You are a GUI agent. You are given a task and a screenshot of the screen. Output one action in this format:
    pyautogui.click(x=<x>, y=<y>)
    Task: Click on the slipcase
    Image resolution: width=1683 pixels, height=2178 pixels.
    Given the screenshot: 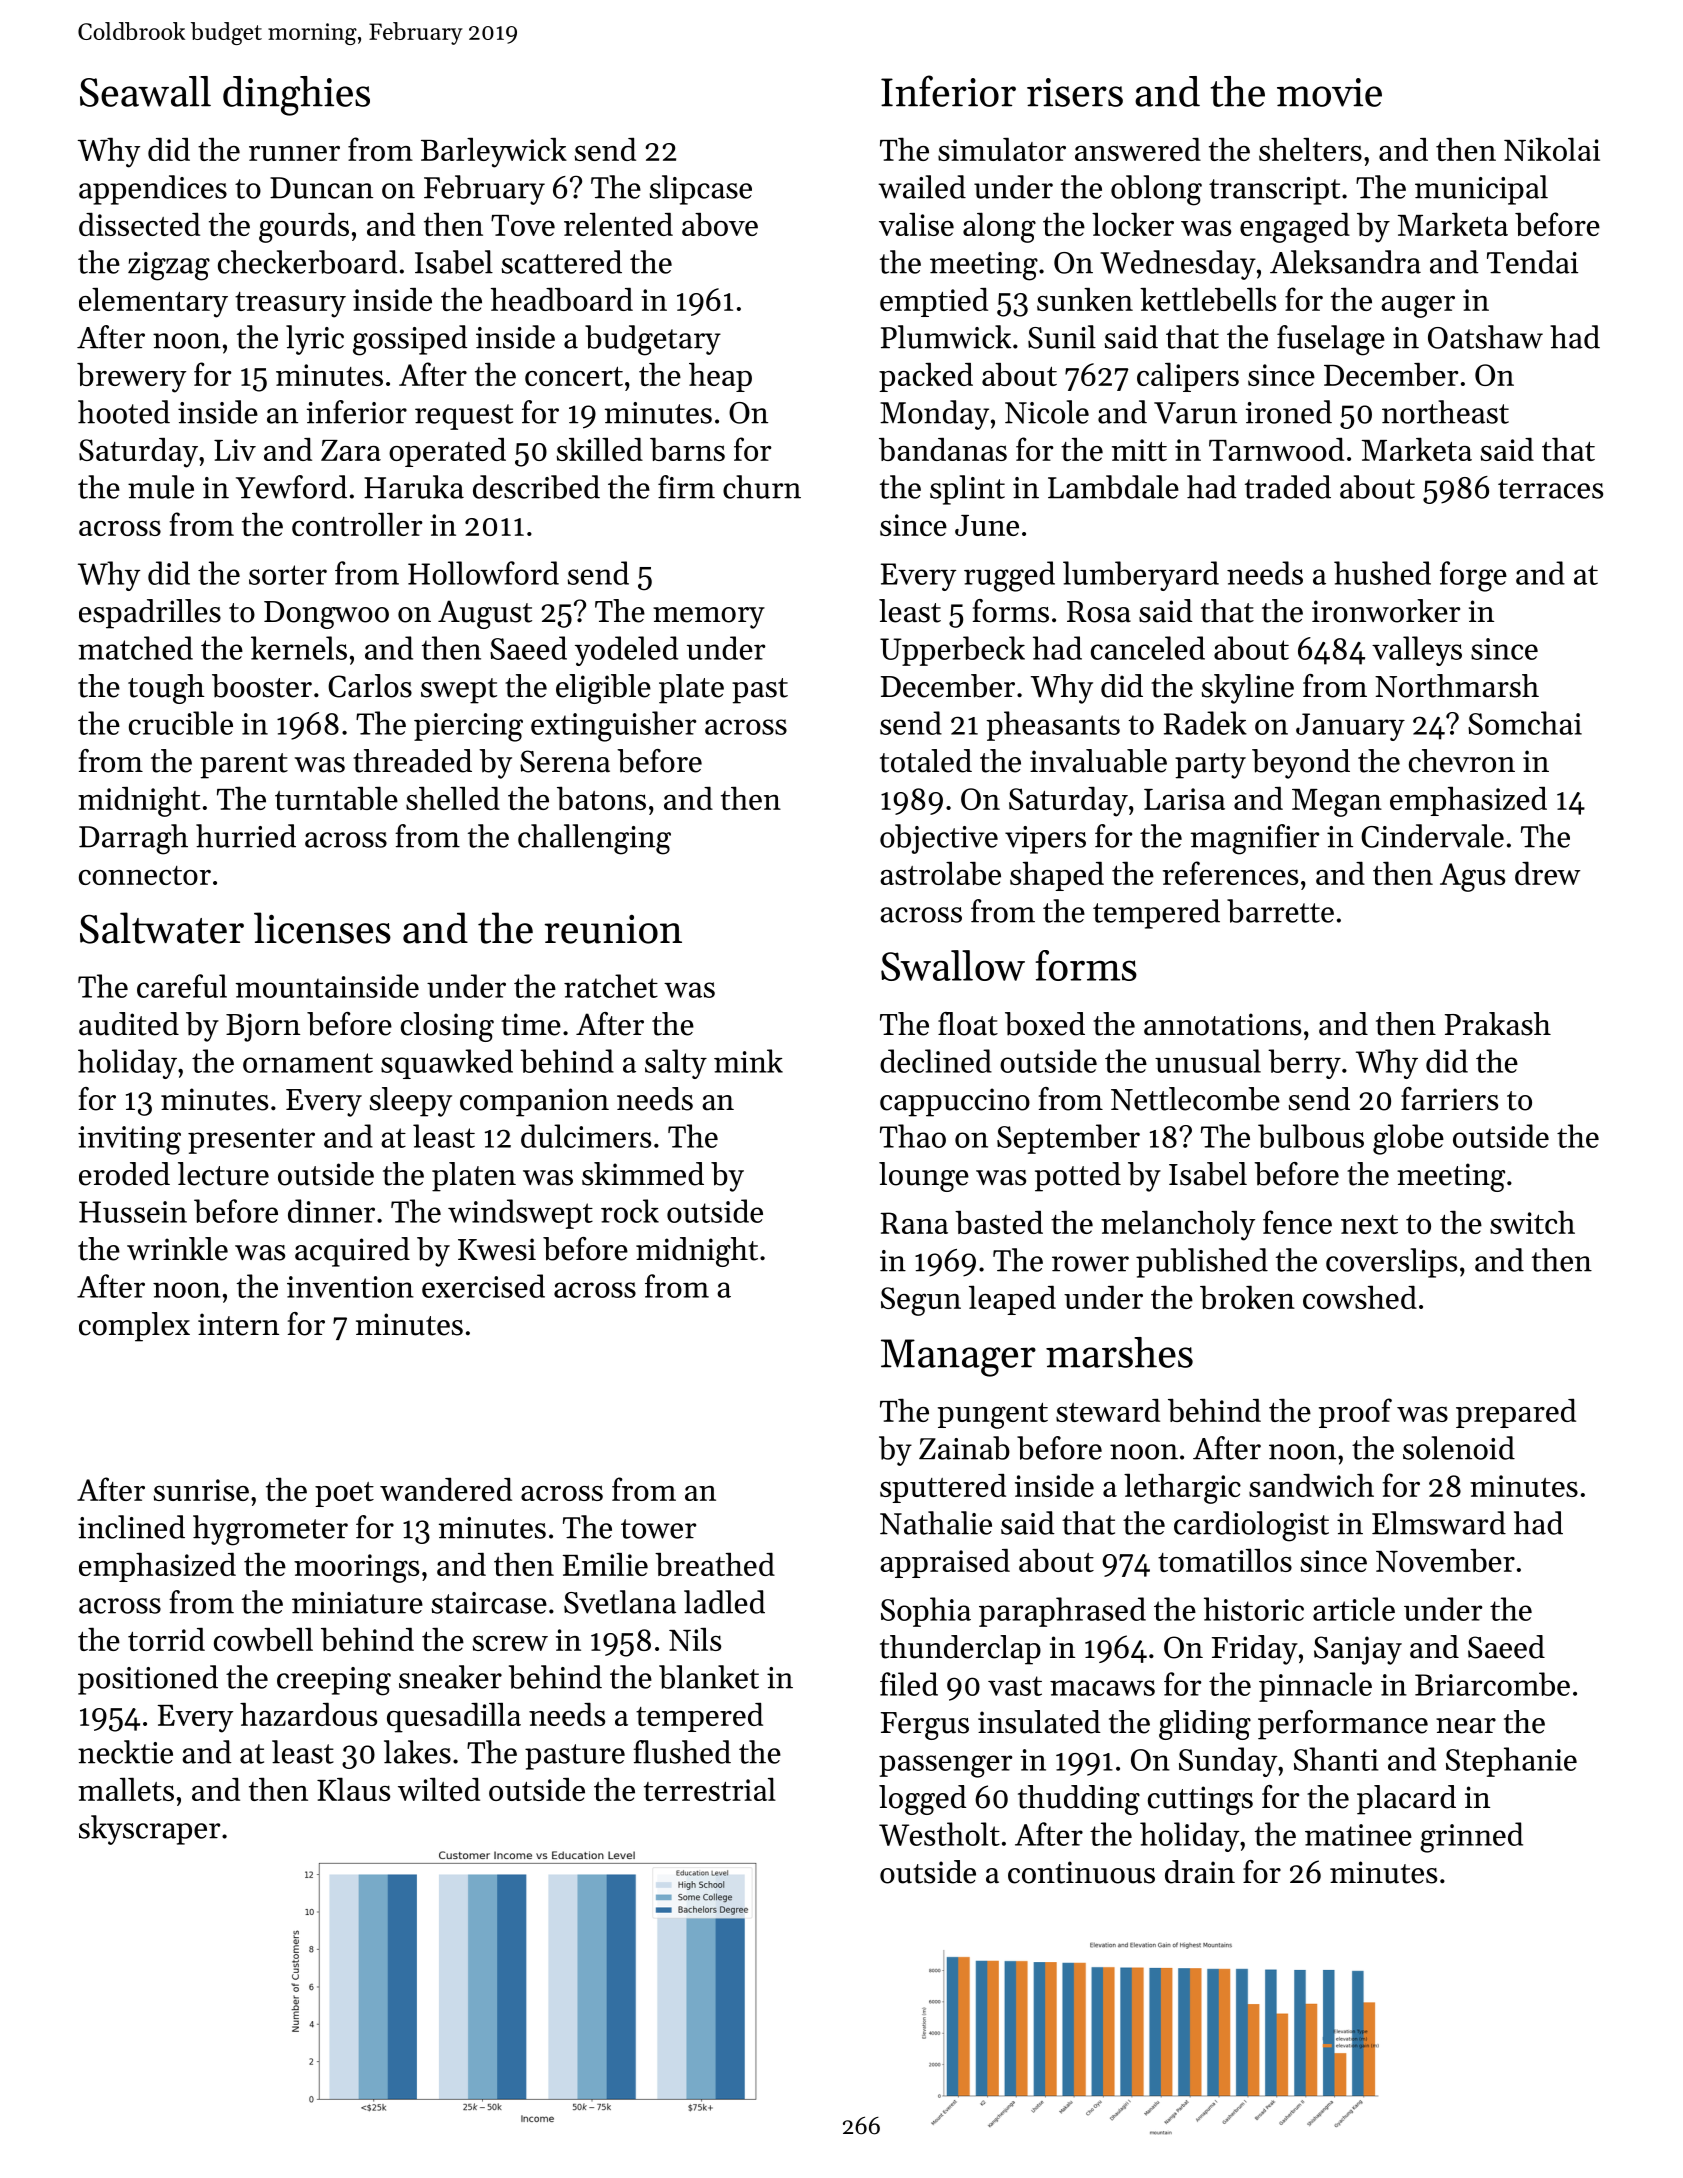 What is the action you would take?
    pyautogui.click(x=701, y=190)
